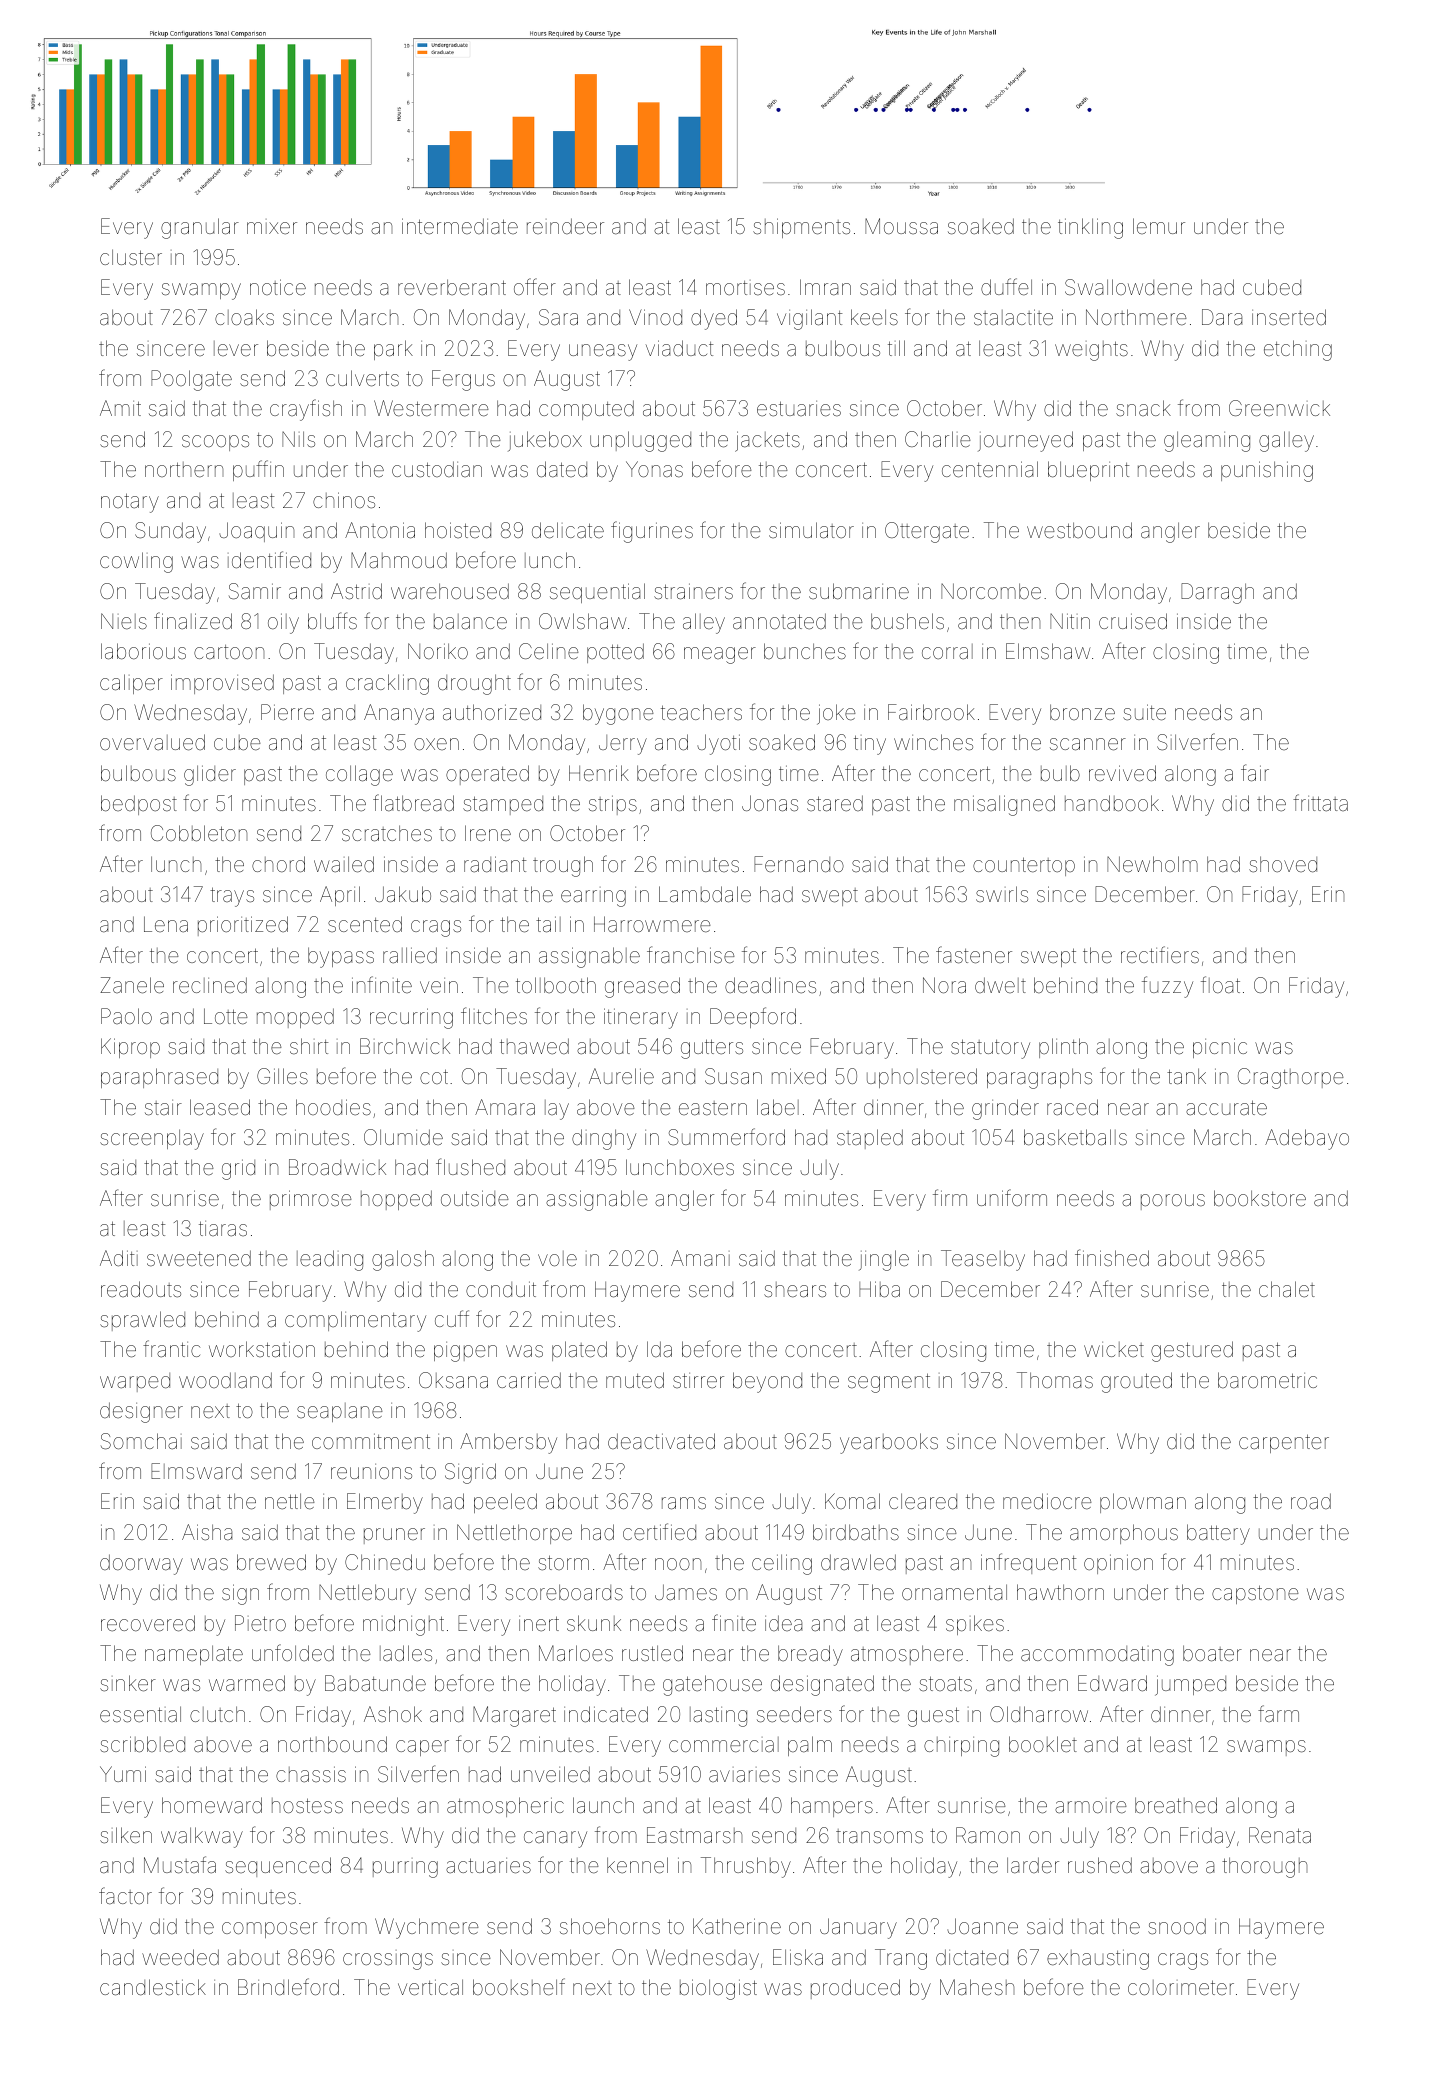 Image resolution: width=1450 pixels, height=2100 pixels. I want to click on Eastmarsh, so click(694, 1835).
